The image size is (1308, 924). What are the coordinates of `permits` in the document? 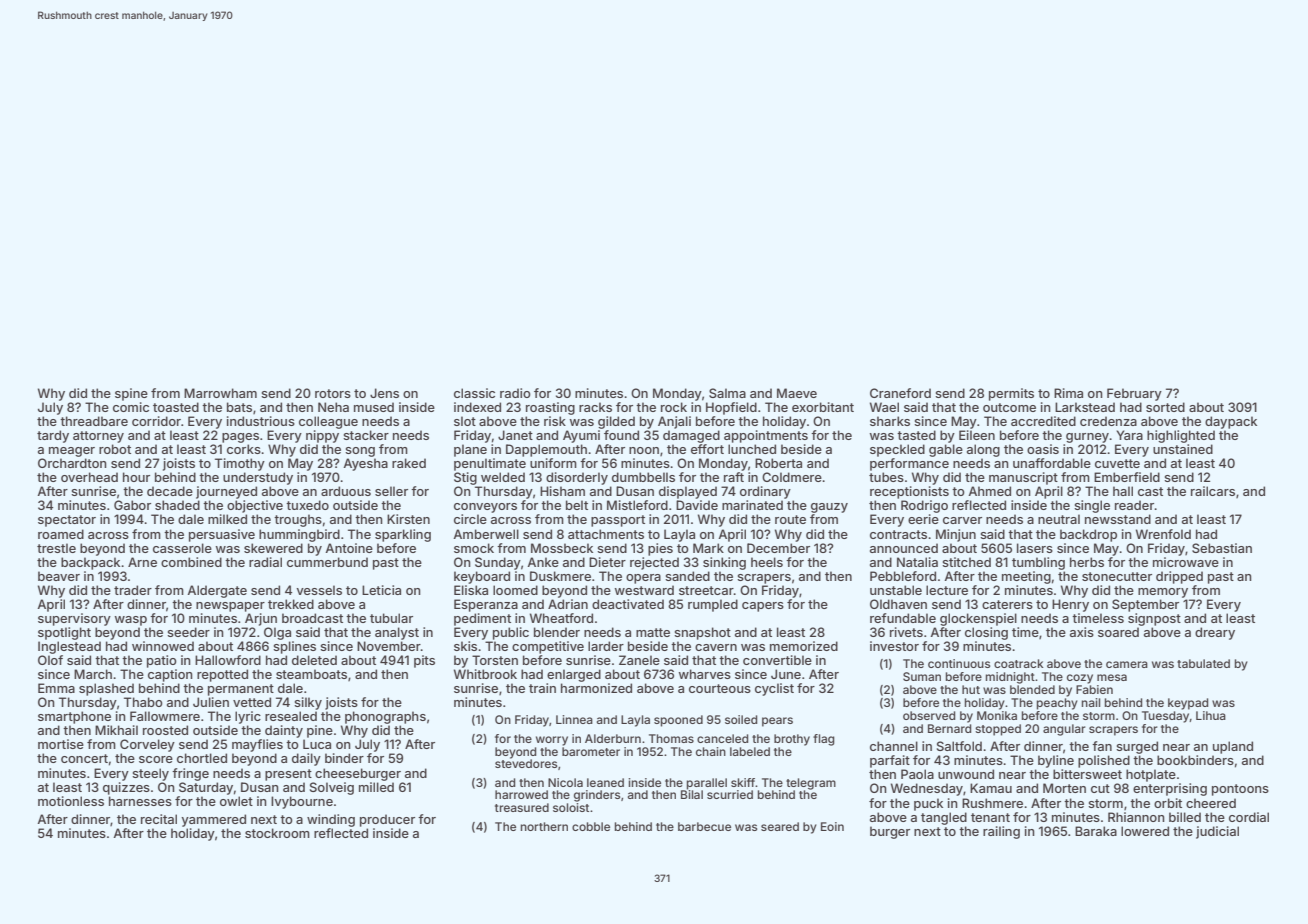 It's located at (1011, 394).
